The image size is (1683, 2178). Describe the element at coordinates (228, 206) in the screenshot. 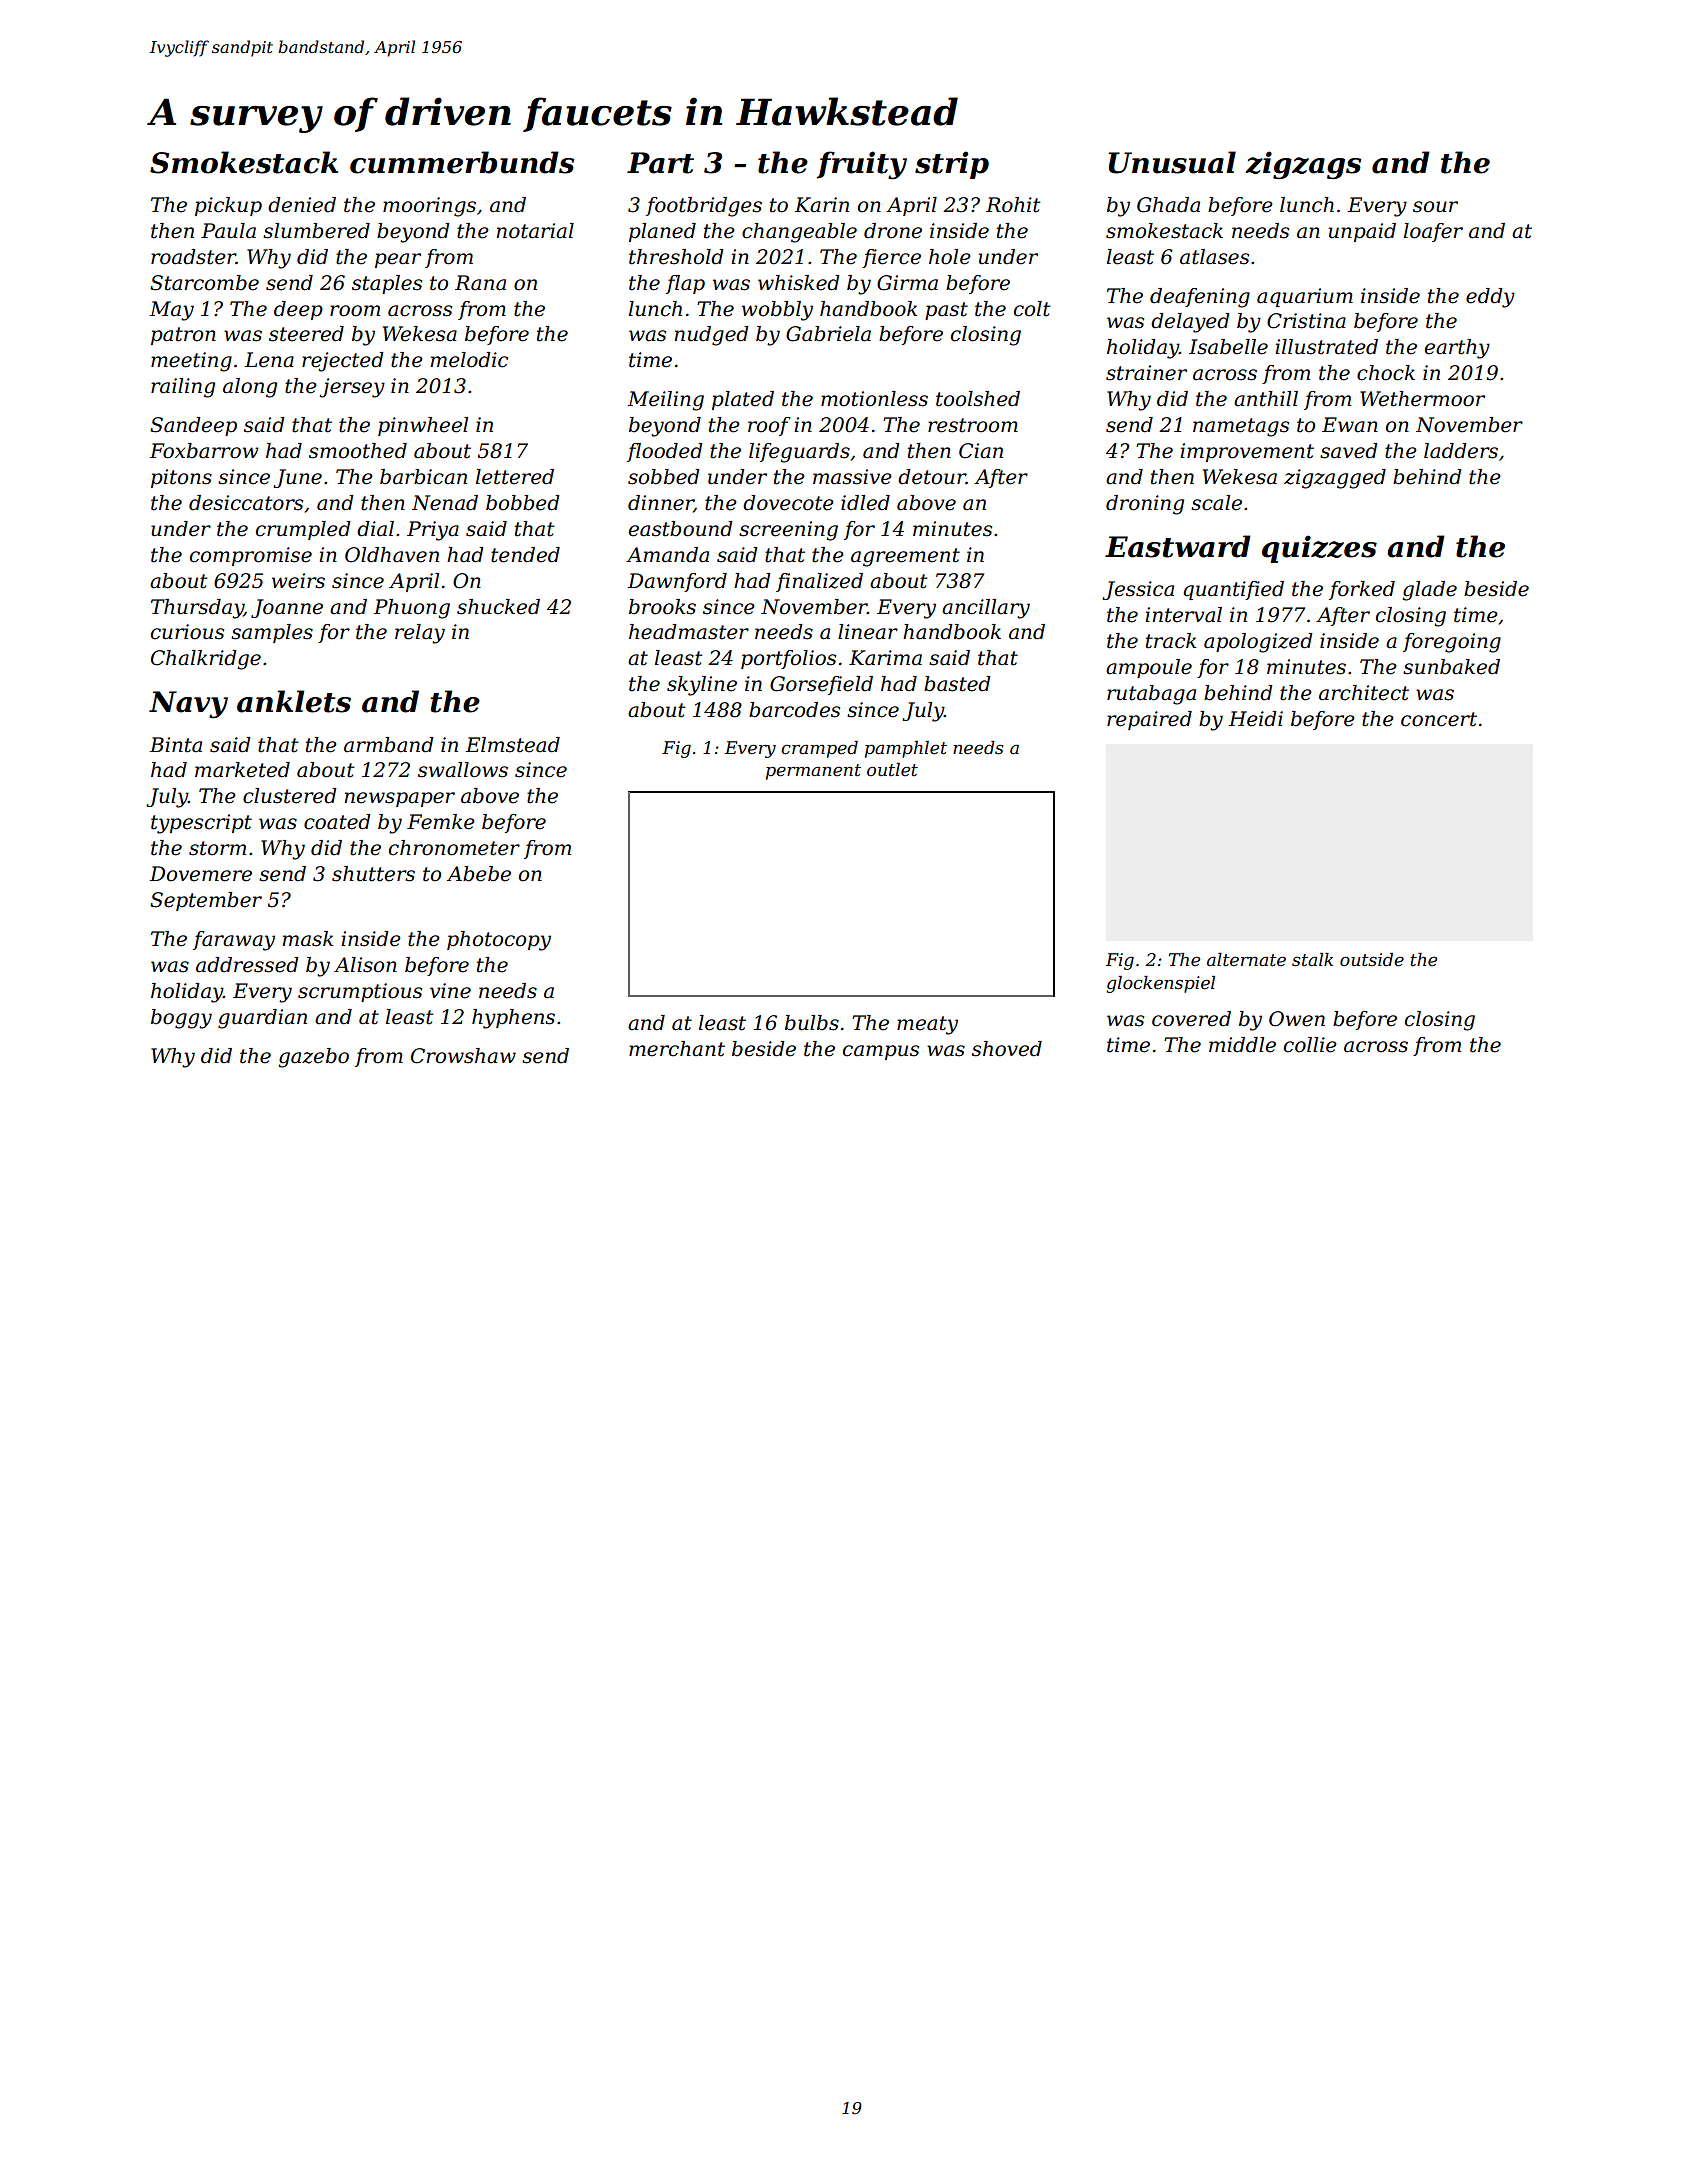

I see `pickup` at that location.
